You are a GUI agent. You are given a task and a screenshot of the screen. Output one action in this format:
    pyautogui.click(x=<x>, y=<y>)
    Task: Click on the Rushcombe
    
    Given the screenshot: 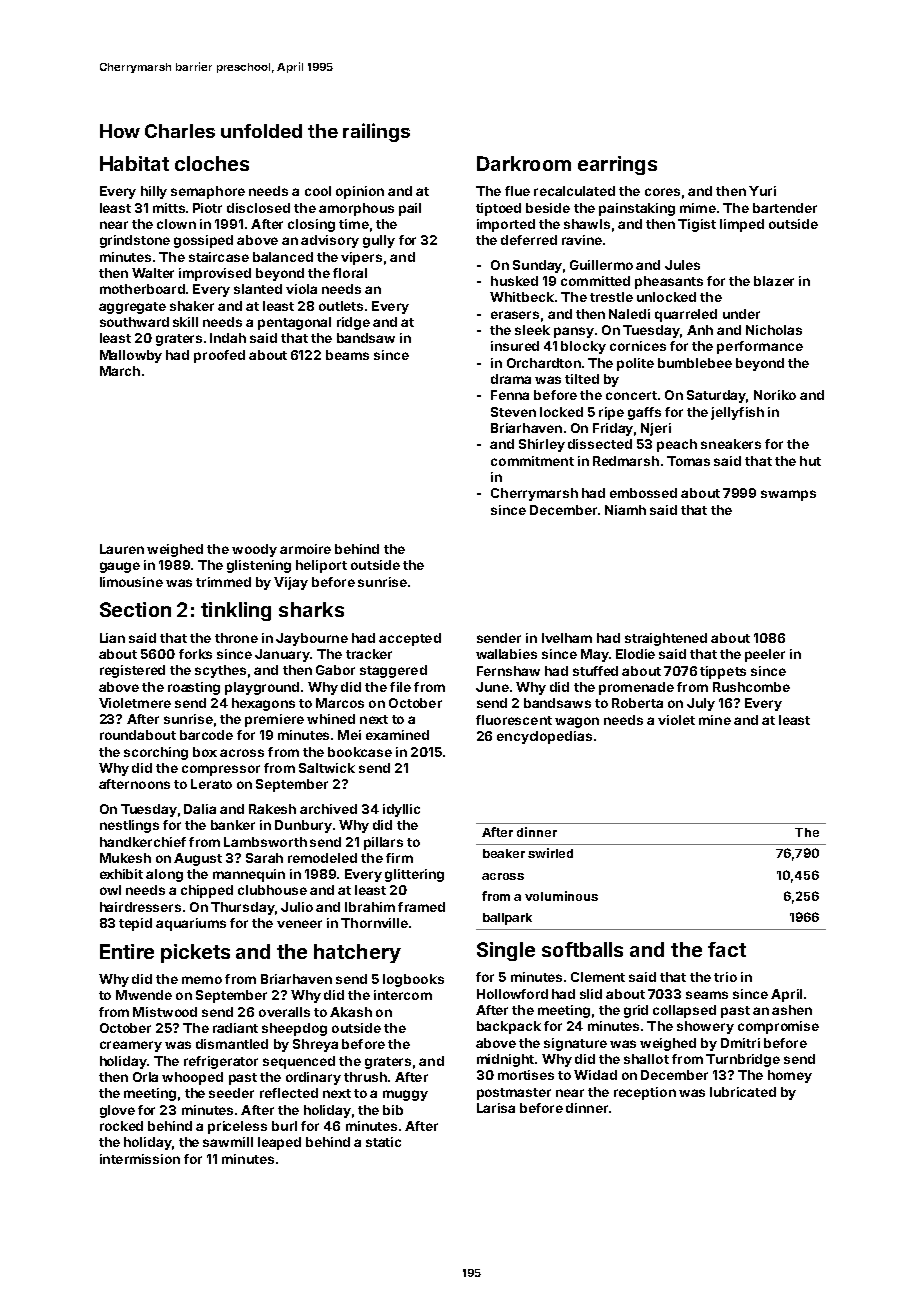 What is the action you would take?
    pyautogui.click(x=751, y=687)
